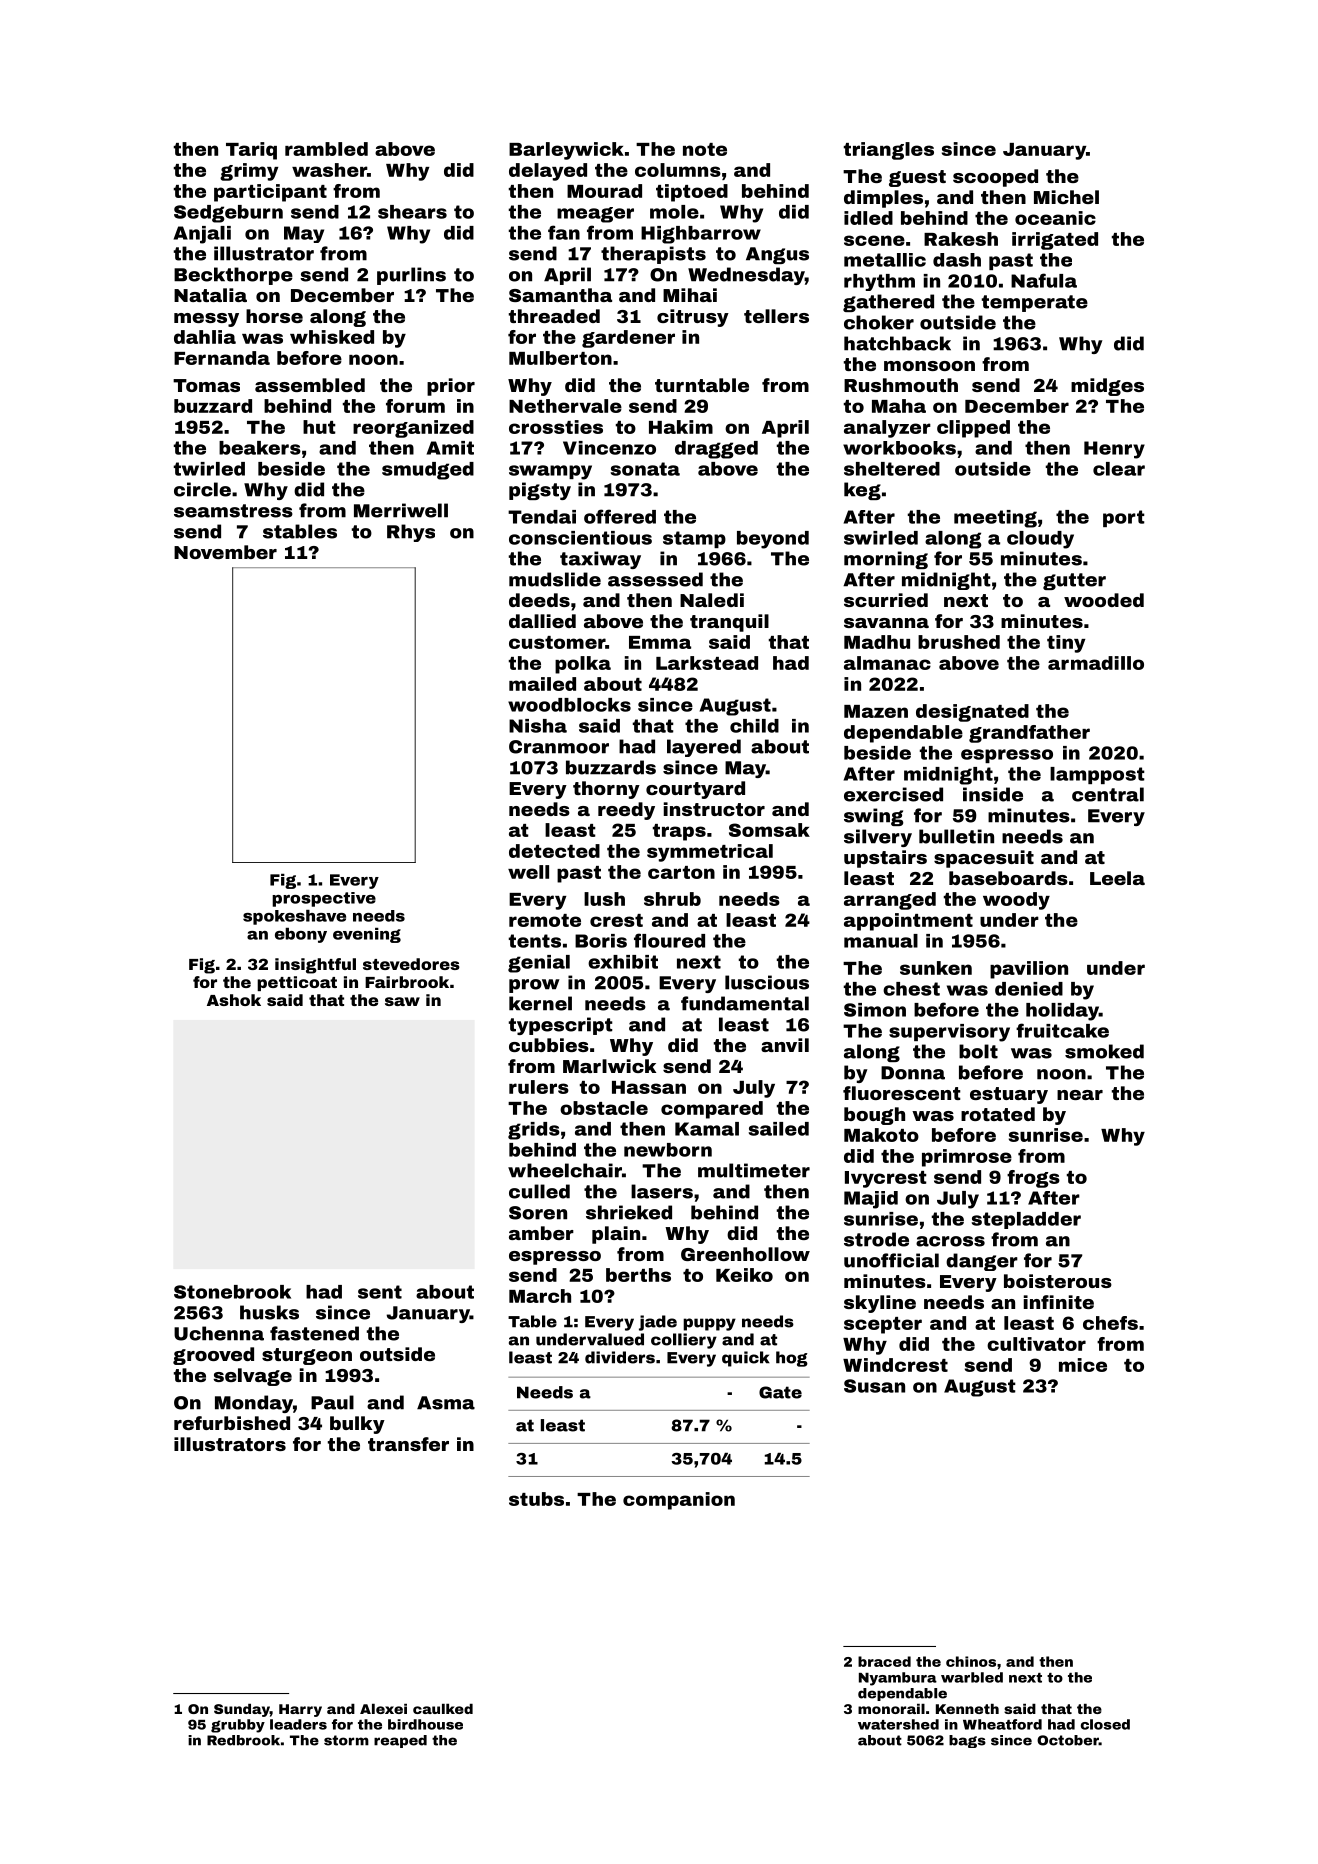  What do you see at coordinates (425, 1724) in the image?
I see `birdhouse` at bounding box center [425, 1724].
